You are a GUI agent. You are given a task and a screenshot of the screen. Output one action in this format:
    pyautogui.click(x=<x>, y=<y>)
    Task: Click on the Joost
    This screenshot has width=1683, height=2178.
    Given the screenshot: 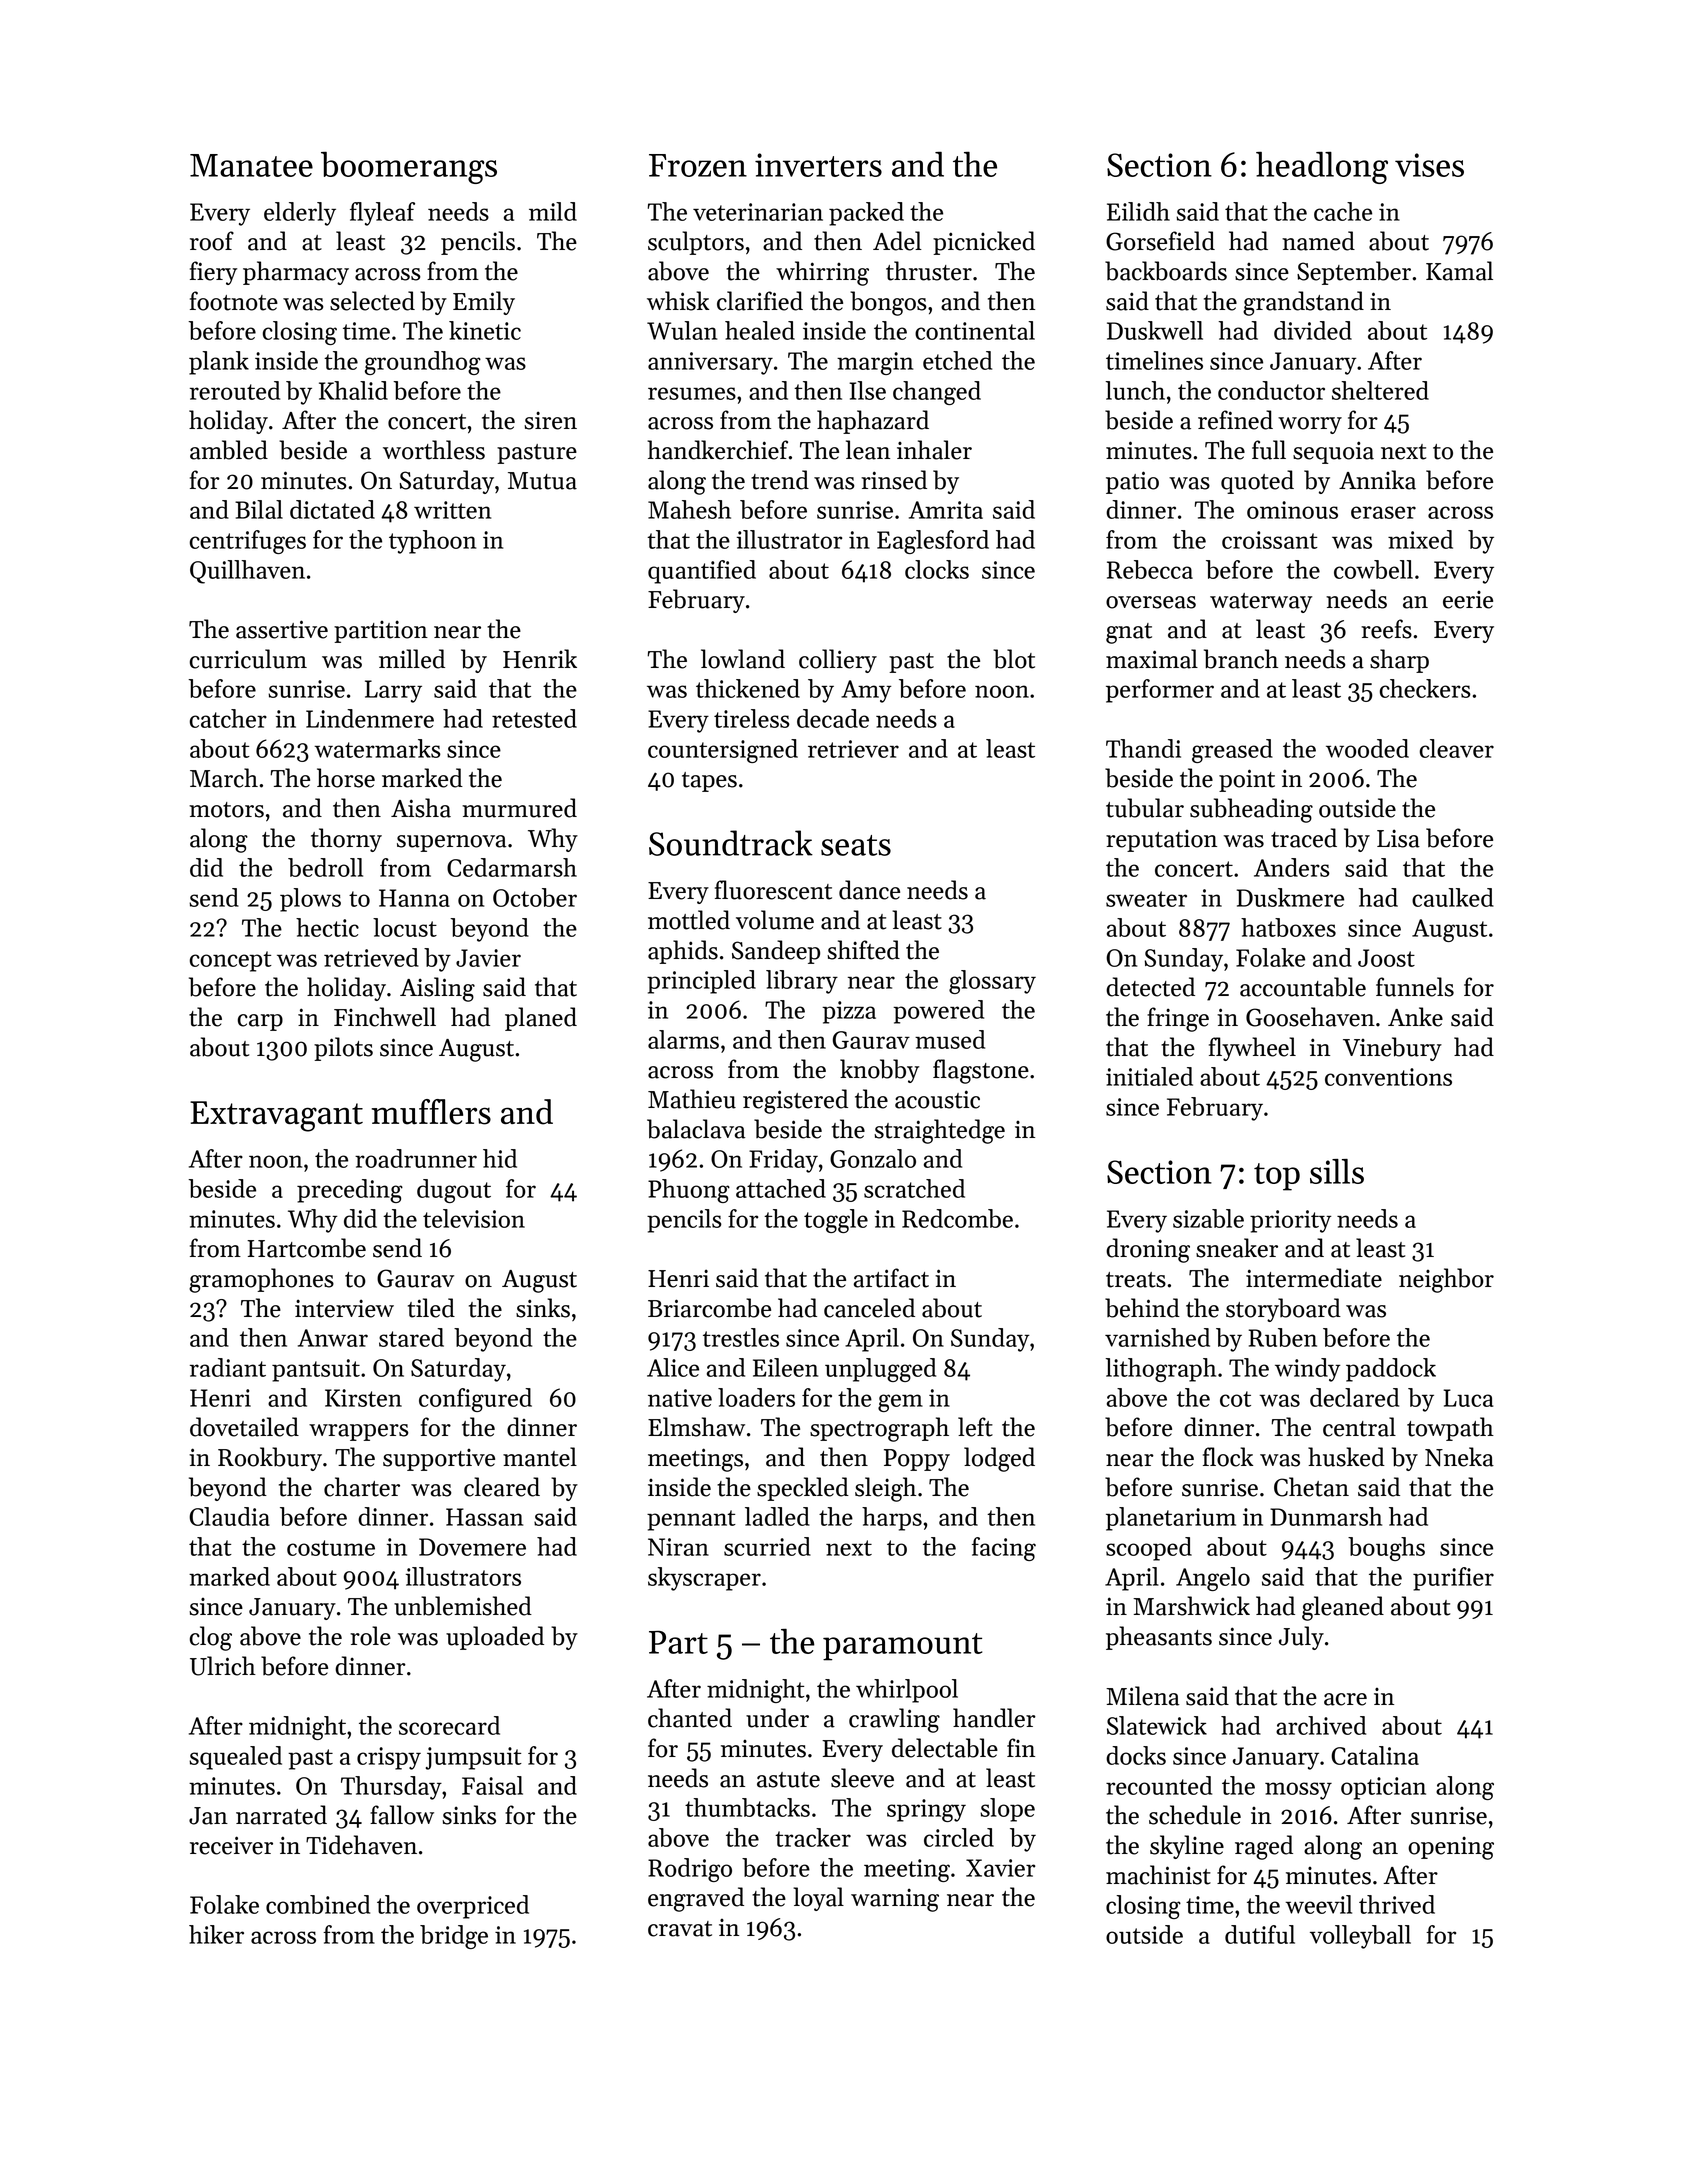 What is the action you would take?
    pyautogui.click(x=1386, y=958)
